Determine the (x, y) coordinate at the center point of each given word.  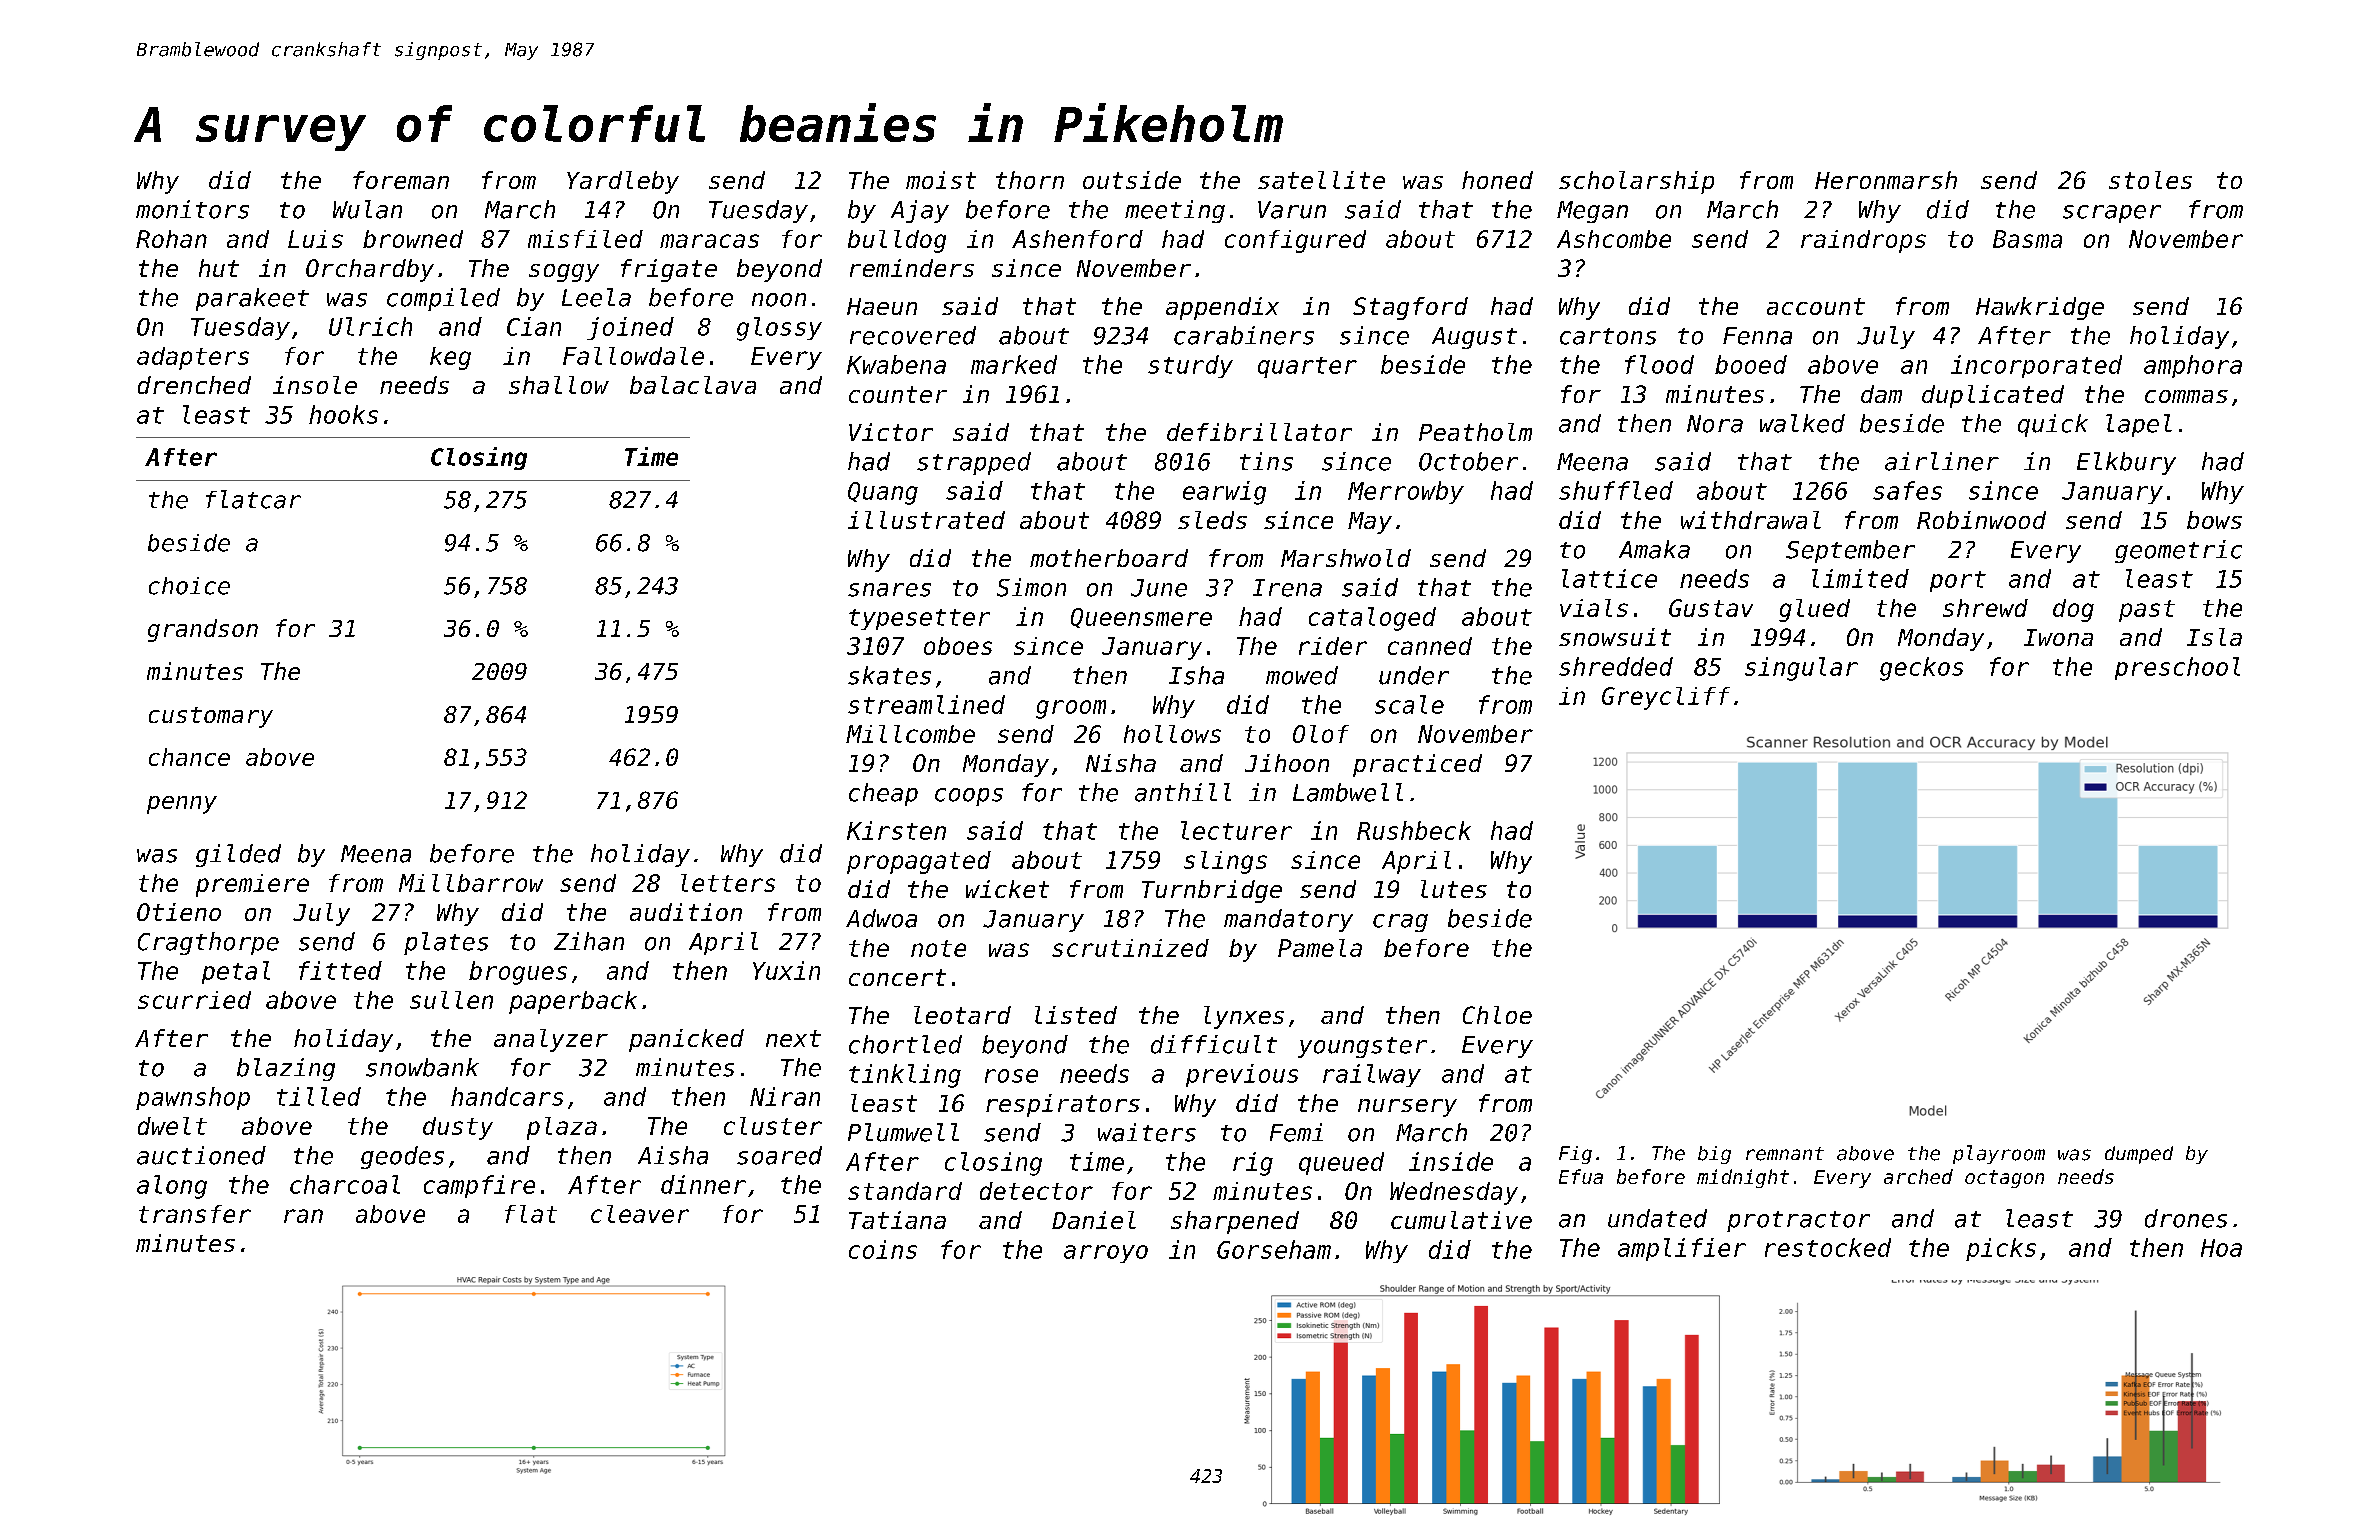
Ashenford (1077, 239)
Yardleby (623, 182)
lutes (1454, 889)
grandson (203, 630)
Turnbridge (1212, 891)
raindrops (1863, 241)
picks (2001, 1249)
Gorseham (1274, 1249)
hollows (1172, 734)
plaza (562, 1128)
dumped (2139, 1155)
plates (446, 943)
